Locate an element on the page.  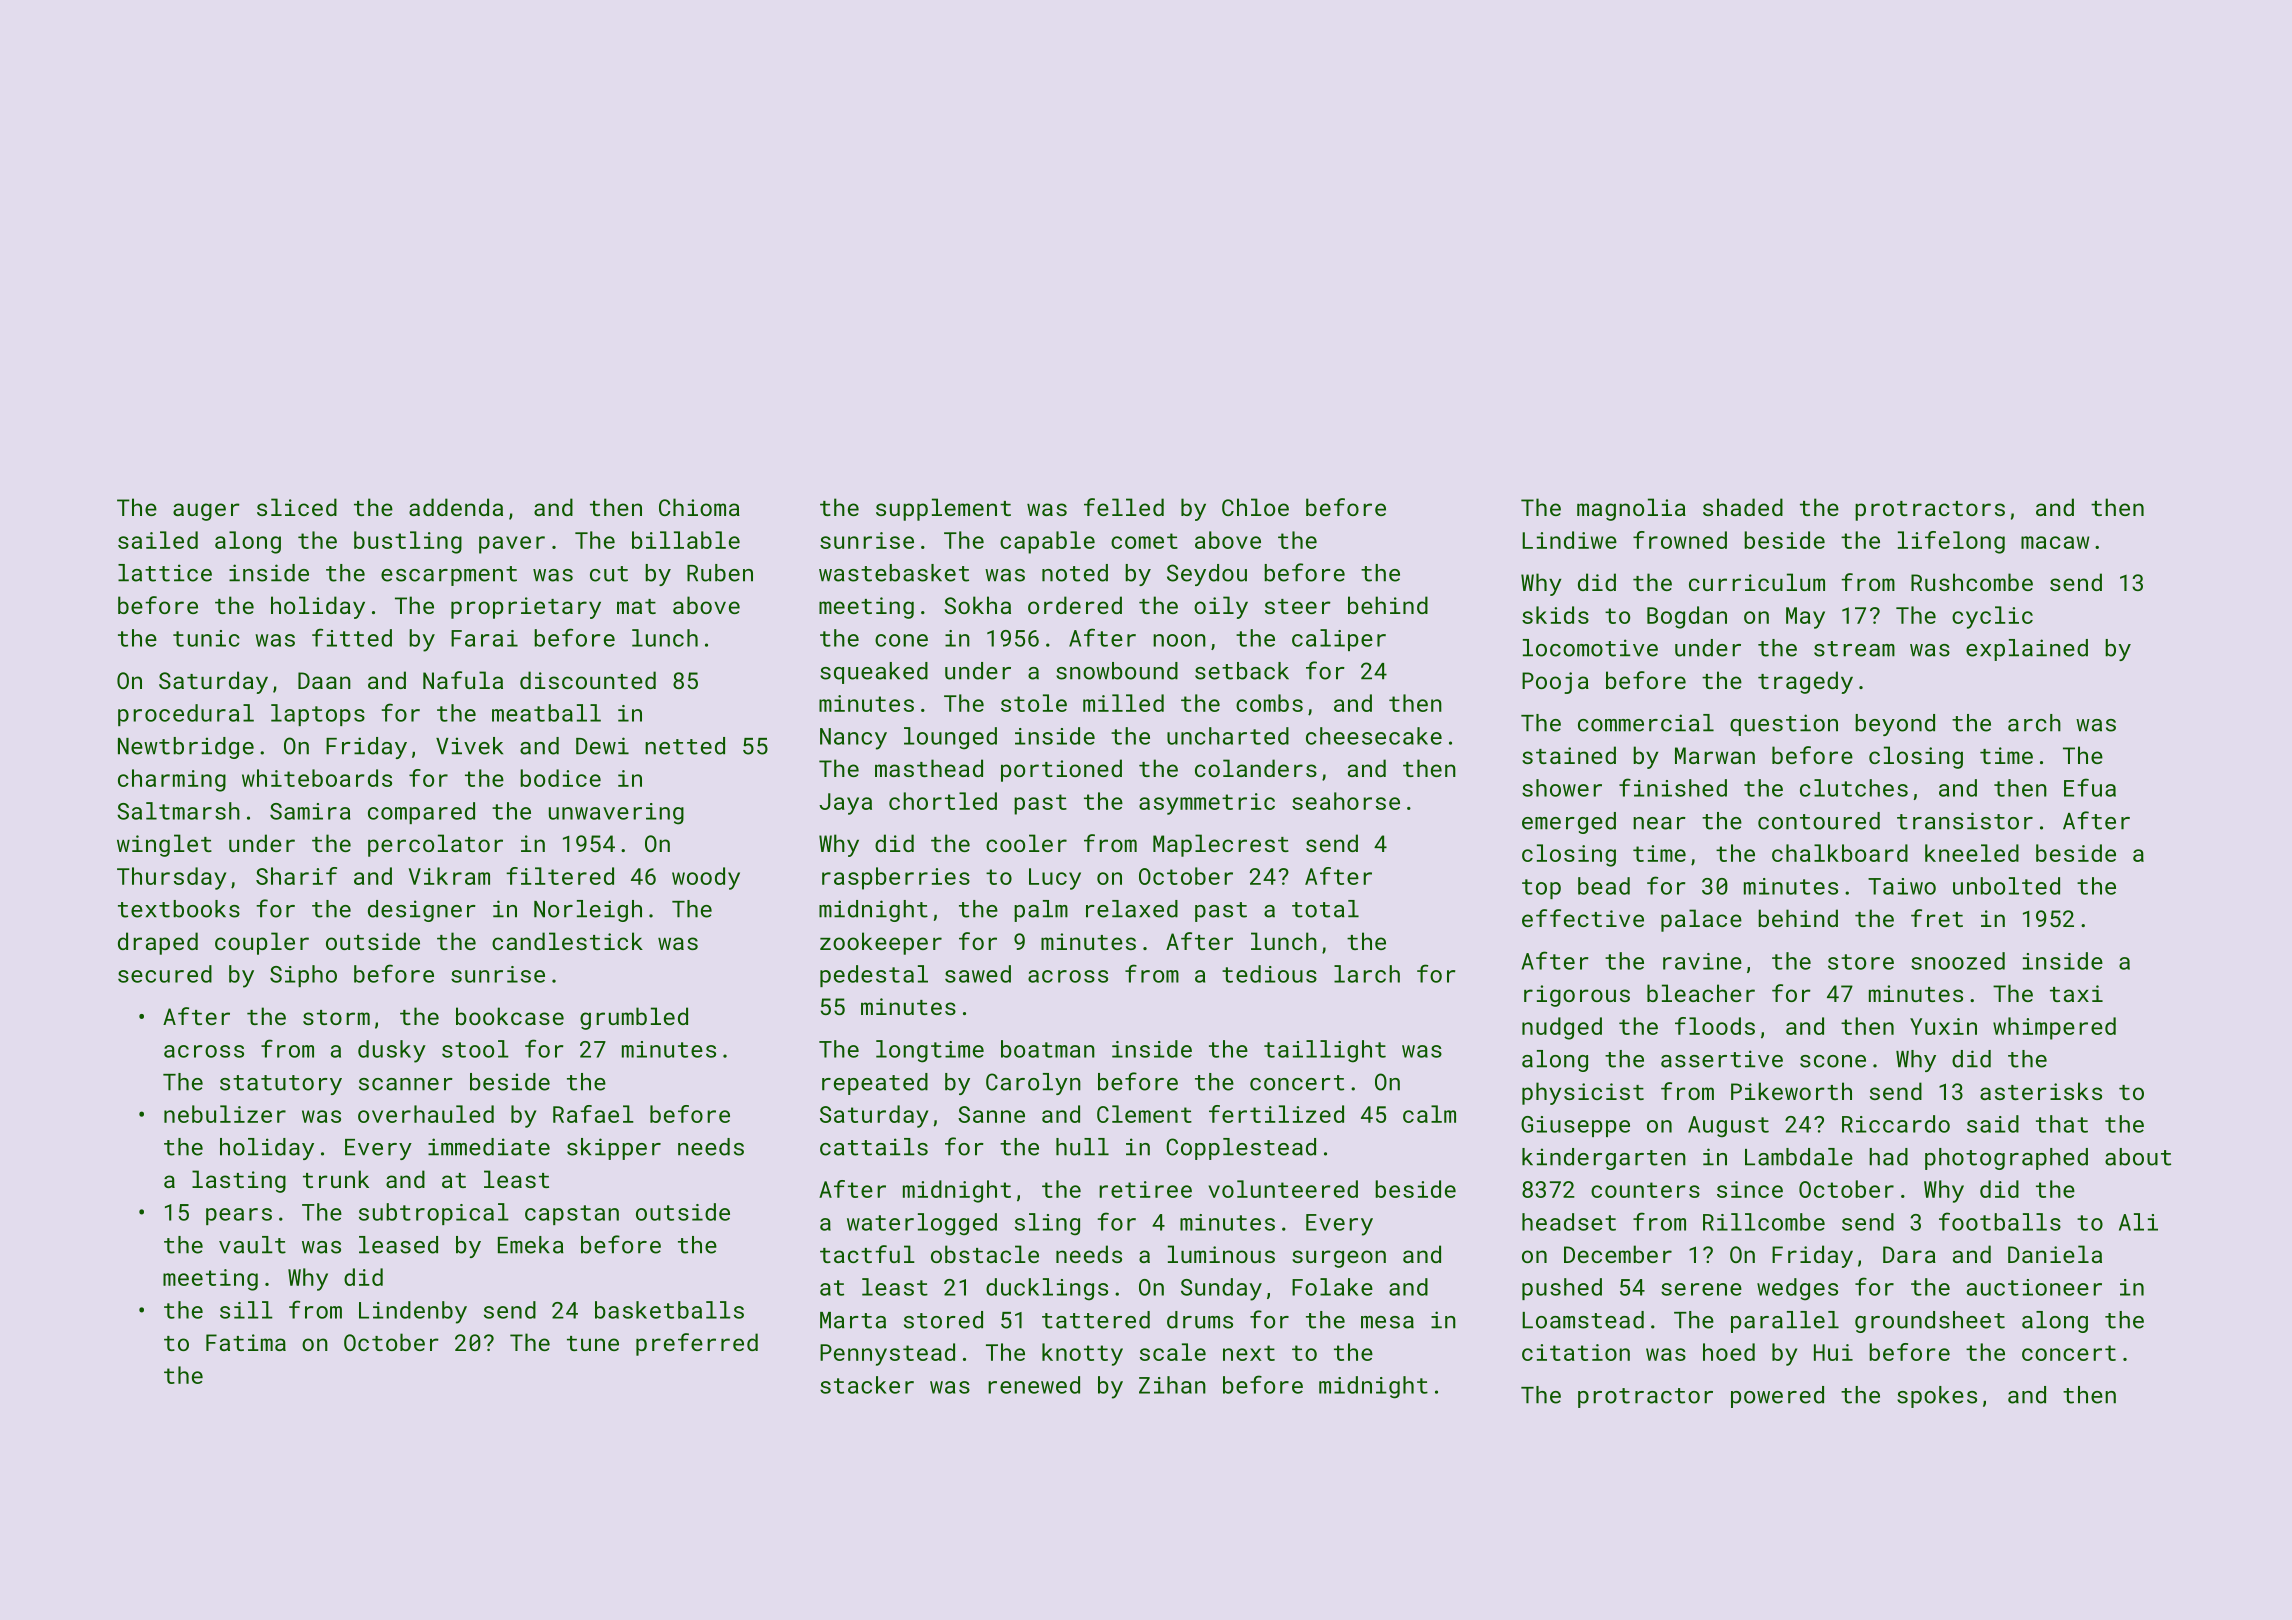
bleacher is located at coordinates (1701, 993).
